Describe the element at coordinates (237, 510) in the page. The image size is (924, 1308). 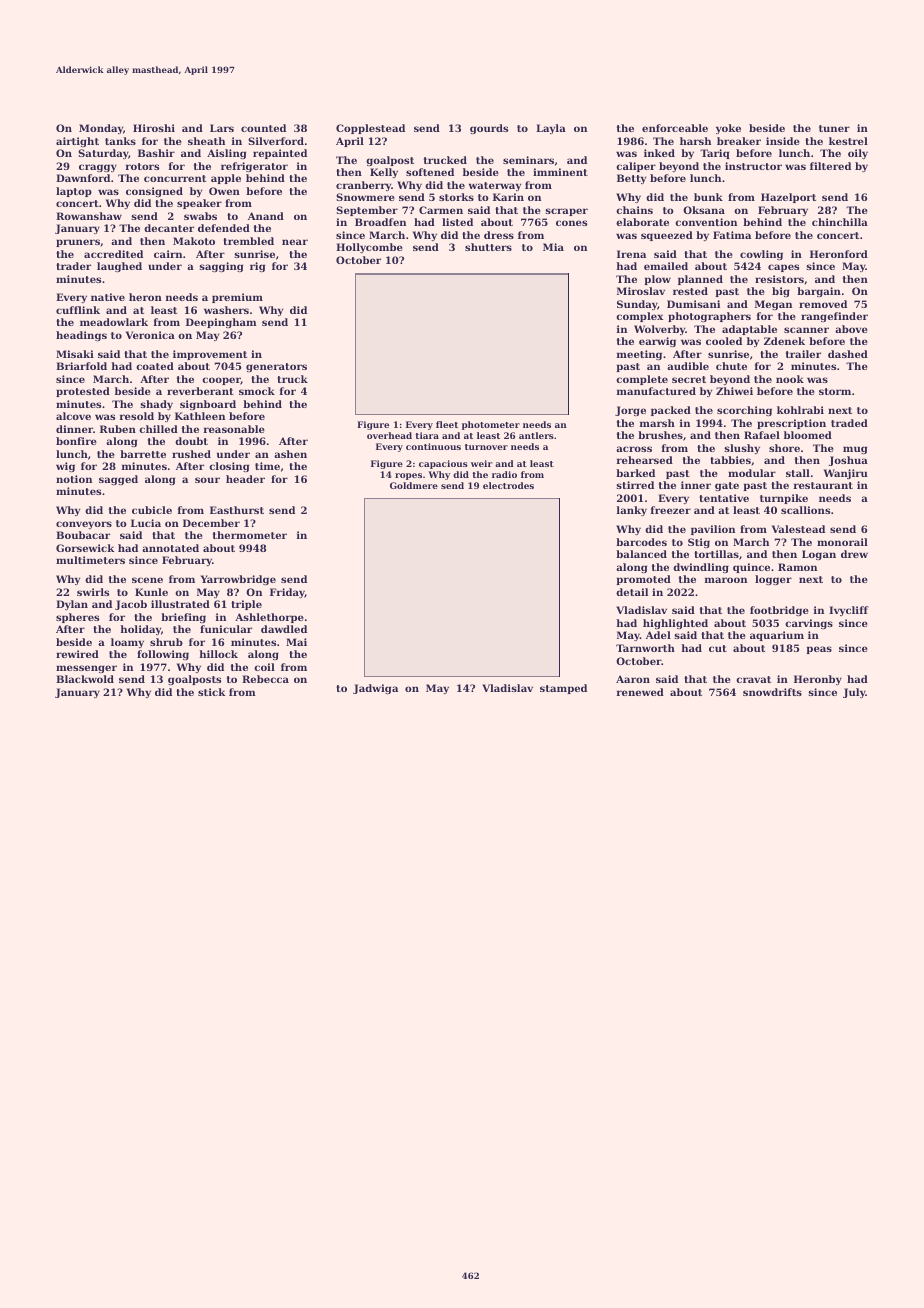
I see `Easthurst` at that location.
